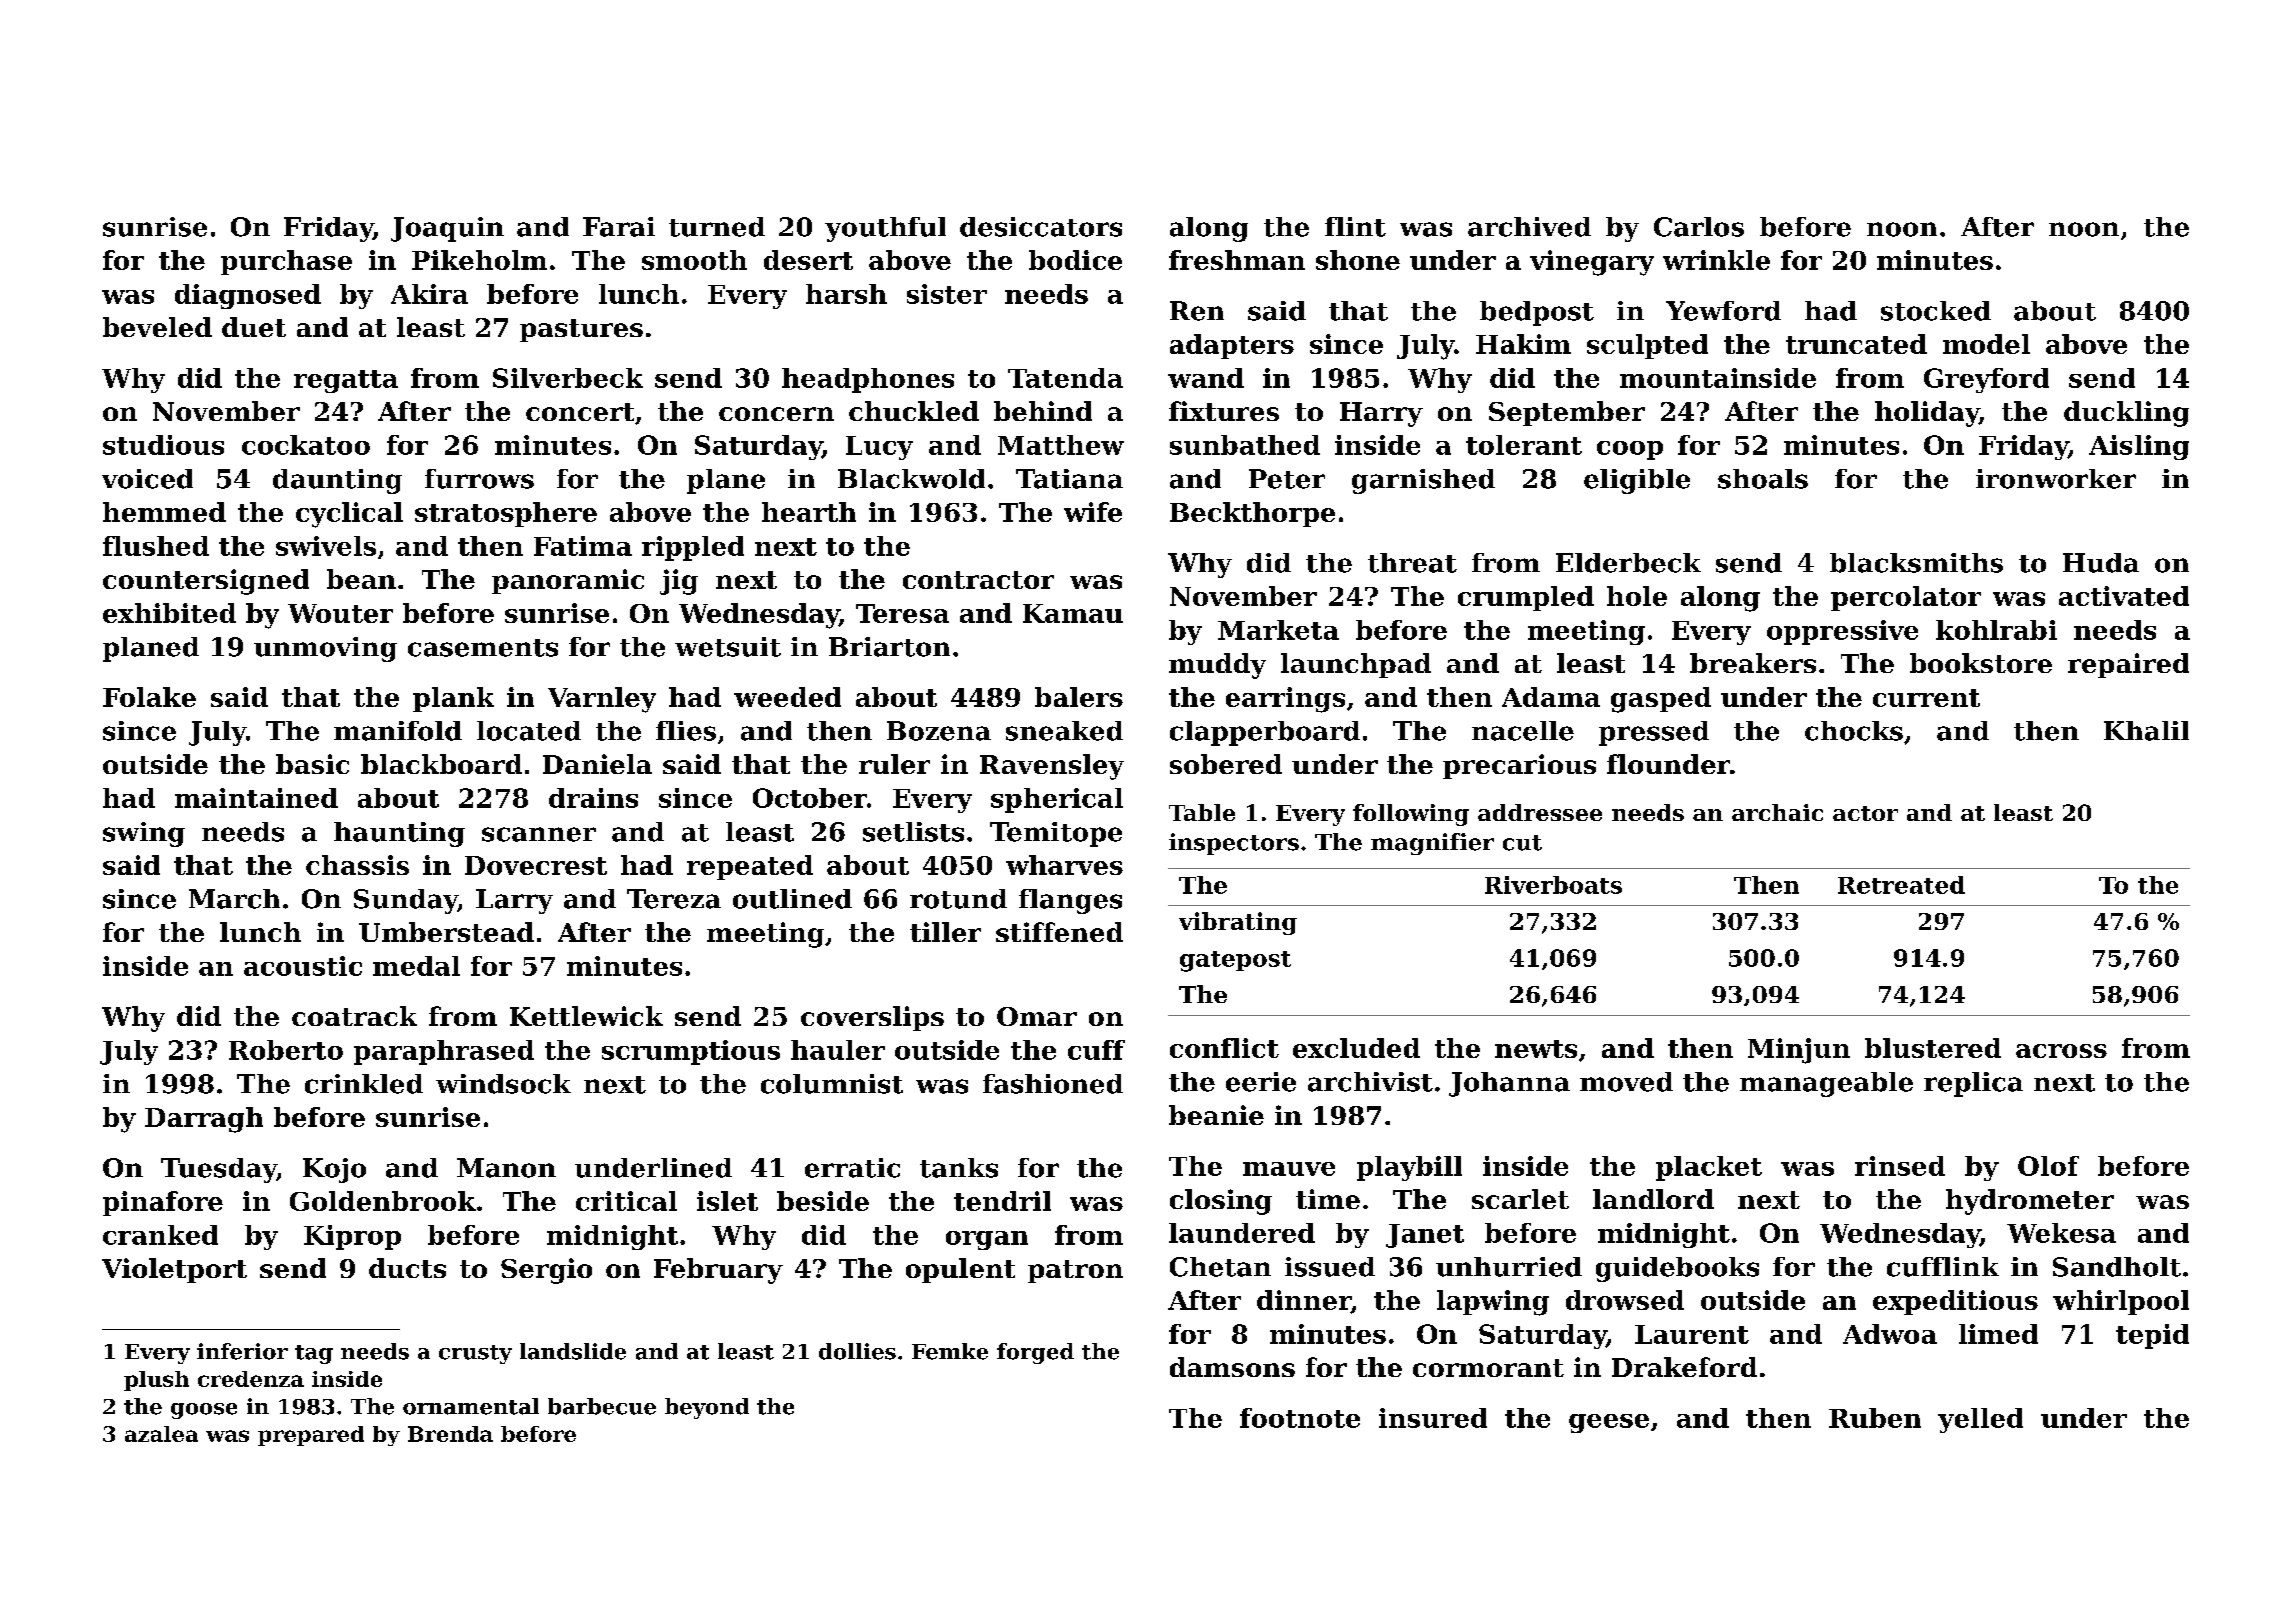  Describe the element at coordinates (303, 966) in the screenshot. I see `acoustic` at that location.
